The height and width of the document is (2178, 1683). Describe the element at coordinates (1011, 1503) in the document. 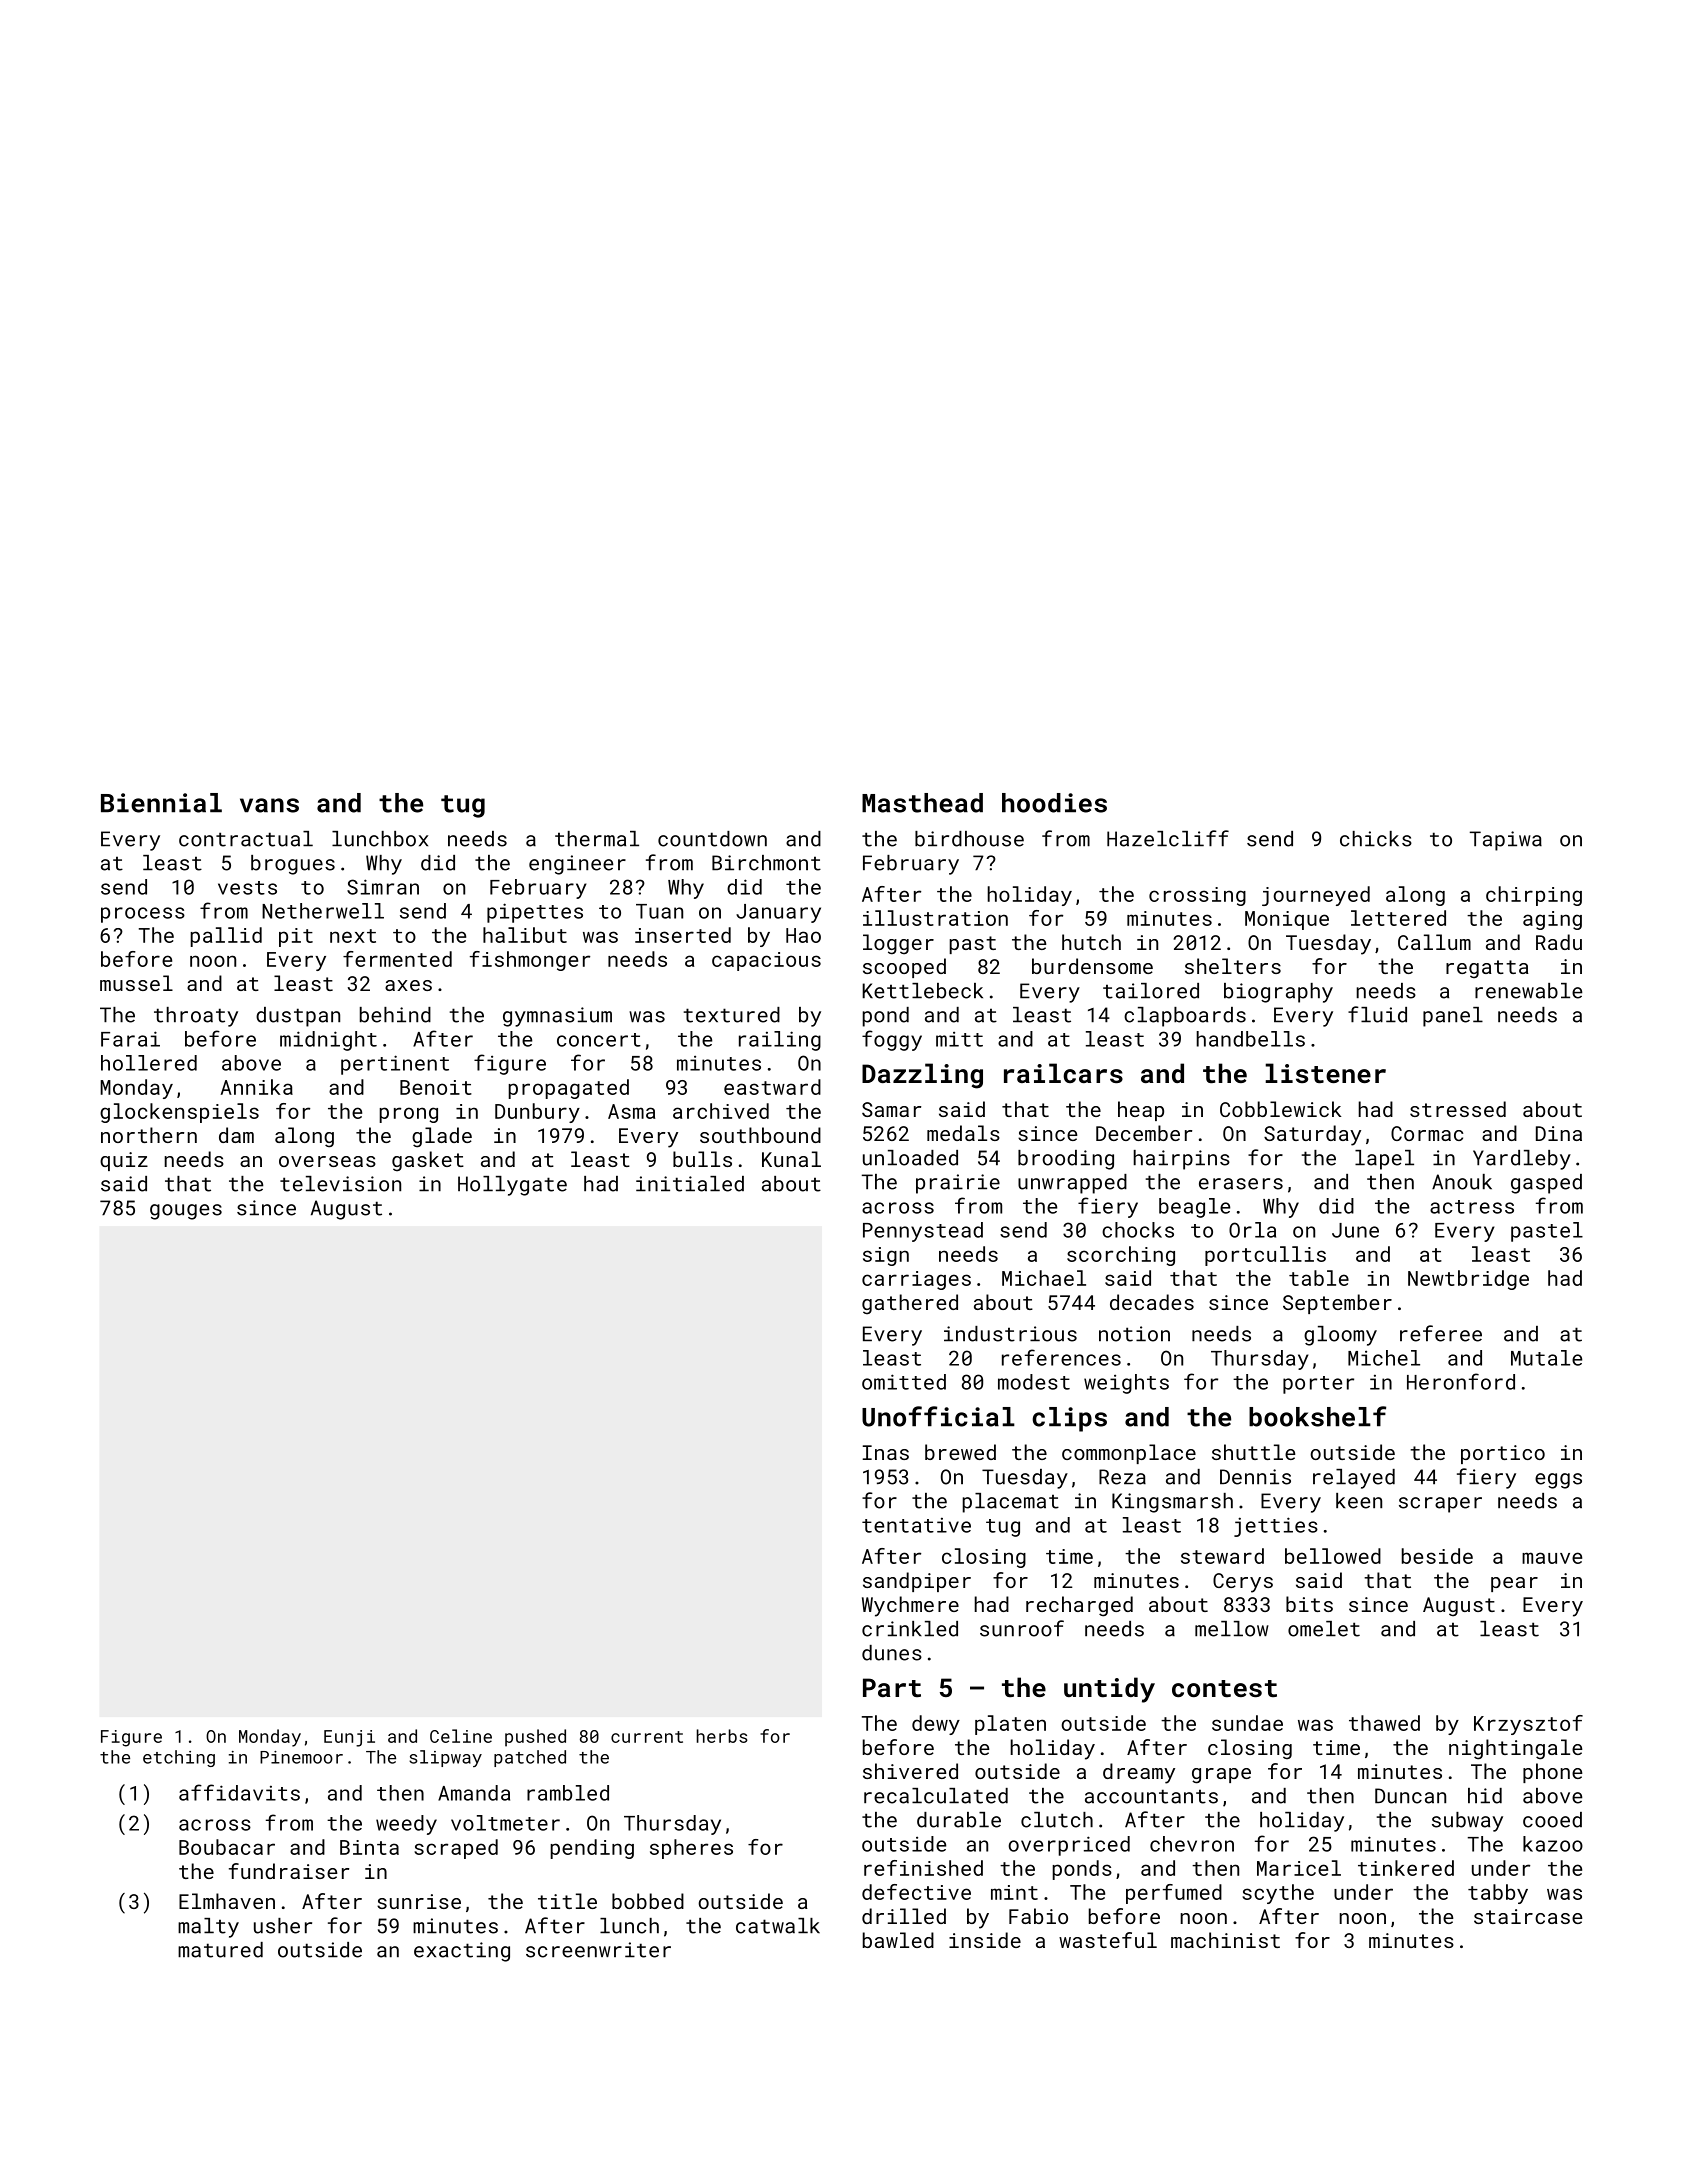

I see `placemat` at that location.
